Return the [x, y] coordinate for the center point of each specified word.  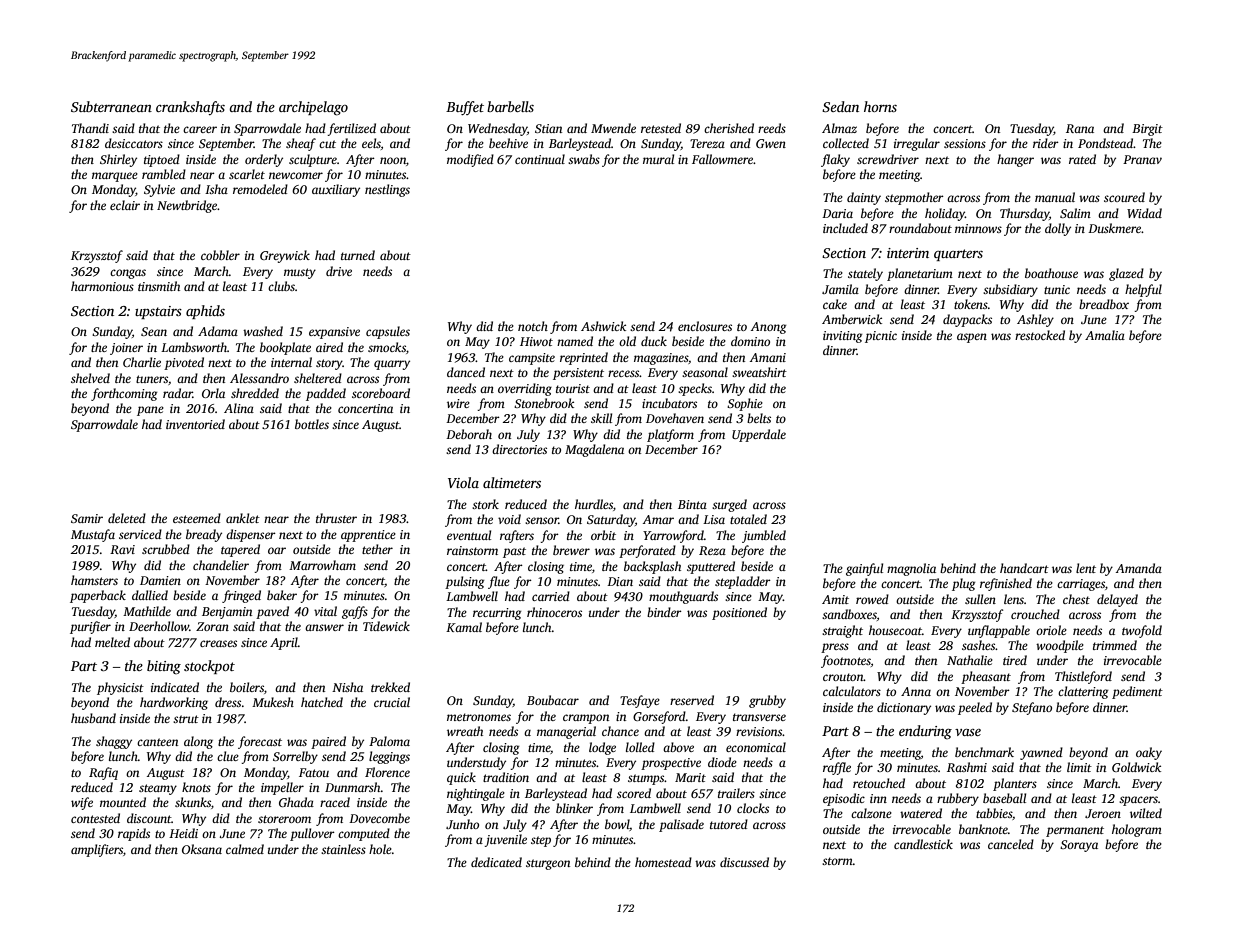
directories [519, 449]
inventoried [195, 424]
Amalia [1105, 335]
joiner [126, 349]
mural [658, 159]
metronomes [479, 717]
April [284, 643]
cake [835, 304]
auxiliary [336, 190]
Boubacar [553, 700]
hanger [1015, 160]
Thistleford [1083, 677]
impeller [282, 788]
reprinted [584, 358]
